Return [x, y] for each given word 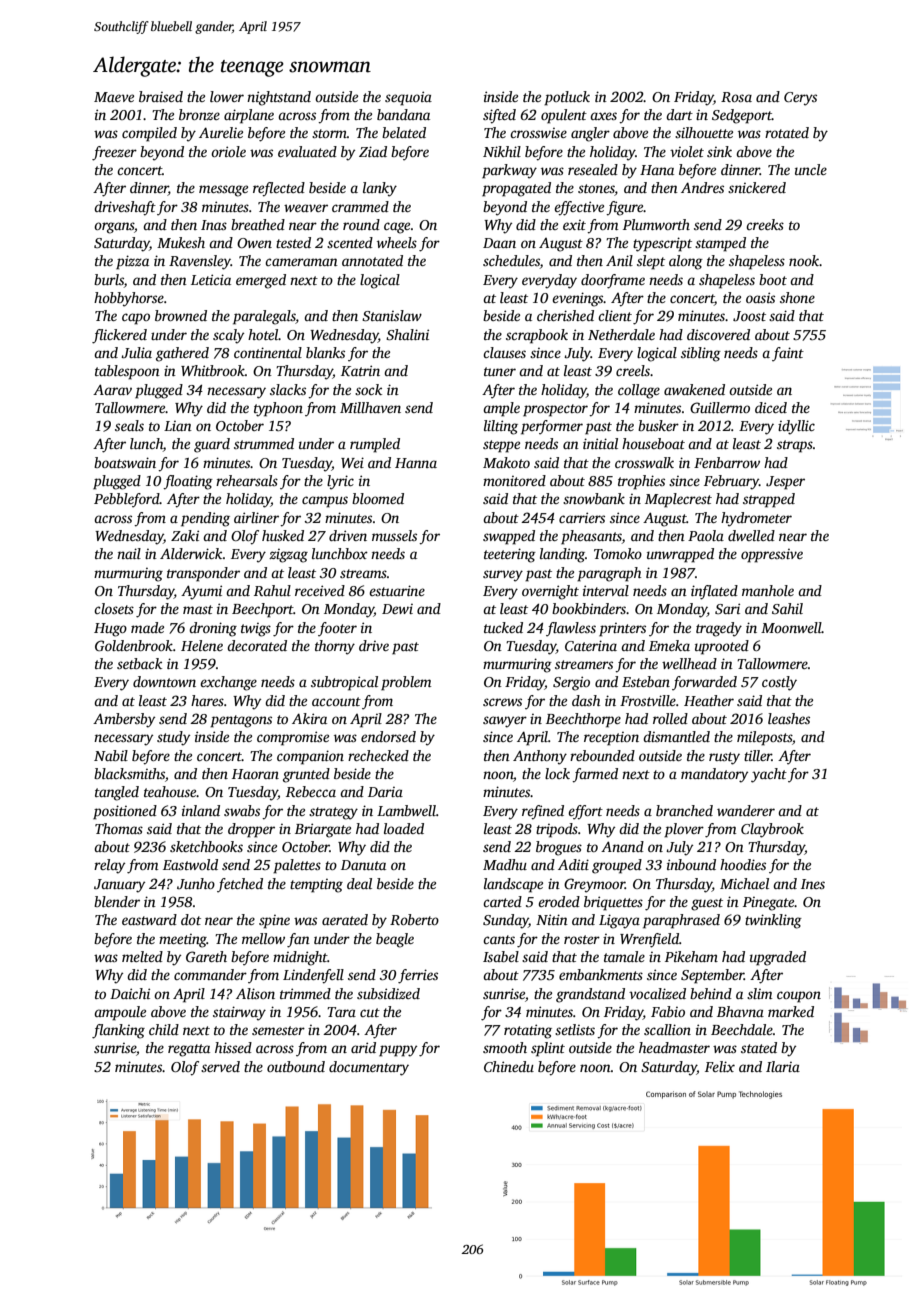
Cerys [800, 99]
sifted [499, 116]
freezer [114, 153]
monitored [514, 480]
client [615, 315]
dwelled [751, 535]
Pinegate [768, 904]
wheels [397, 242]
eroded [559, 901]
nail [129, 553]
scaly [228, 336]
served [220, 1066]
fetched [240, 885]
